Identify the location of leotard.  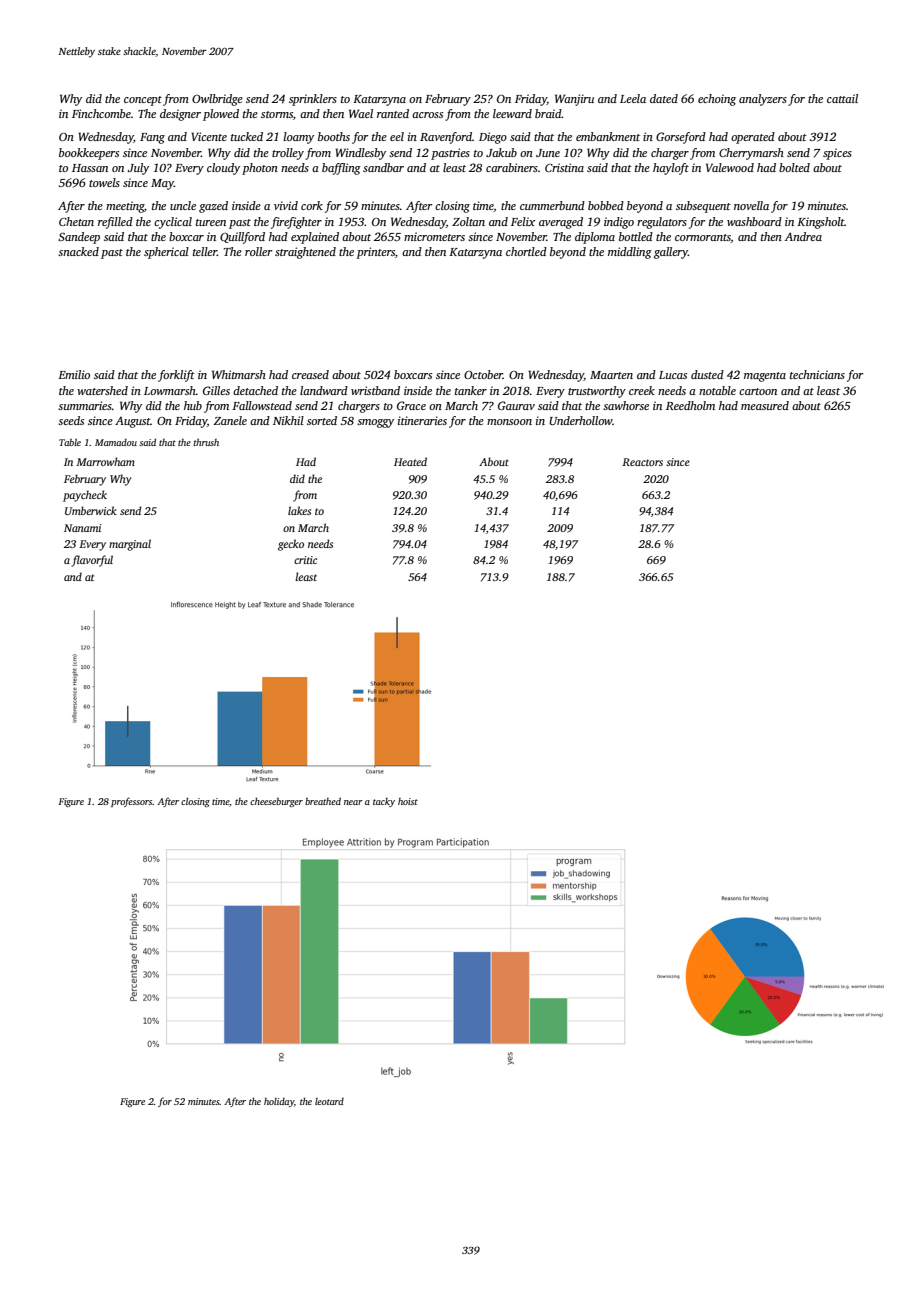
(329, 1101).
